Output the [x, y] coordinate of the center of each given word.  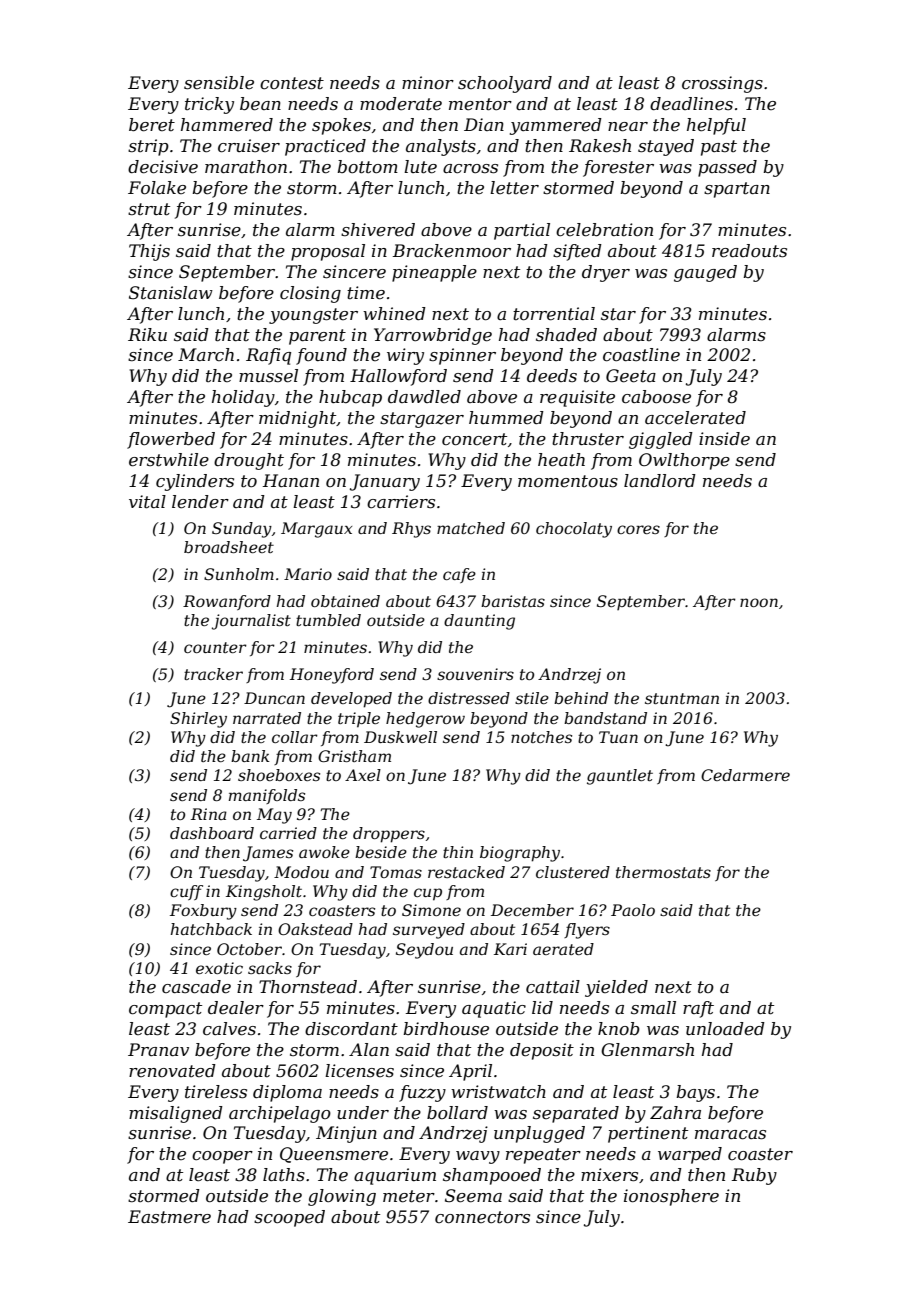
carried [288, 833]
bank [250, 756]
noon [759, 602]
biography [520, 854]
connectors [482, 1217]
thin [458, 852]
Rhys [411, 530]
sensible [219, 83]
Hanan [291, 480]
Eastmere [169, 1217]
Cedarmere [745, 775]
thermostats [663, 872]
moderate [401, 104]
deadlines [691, 104]
